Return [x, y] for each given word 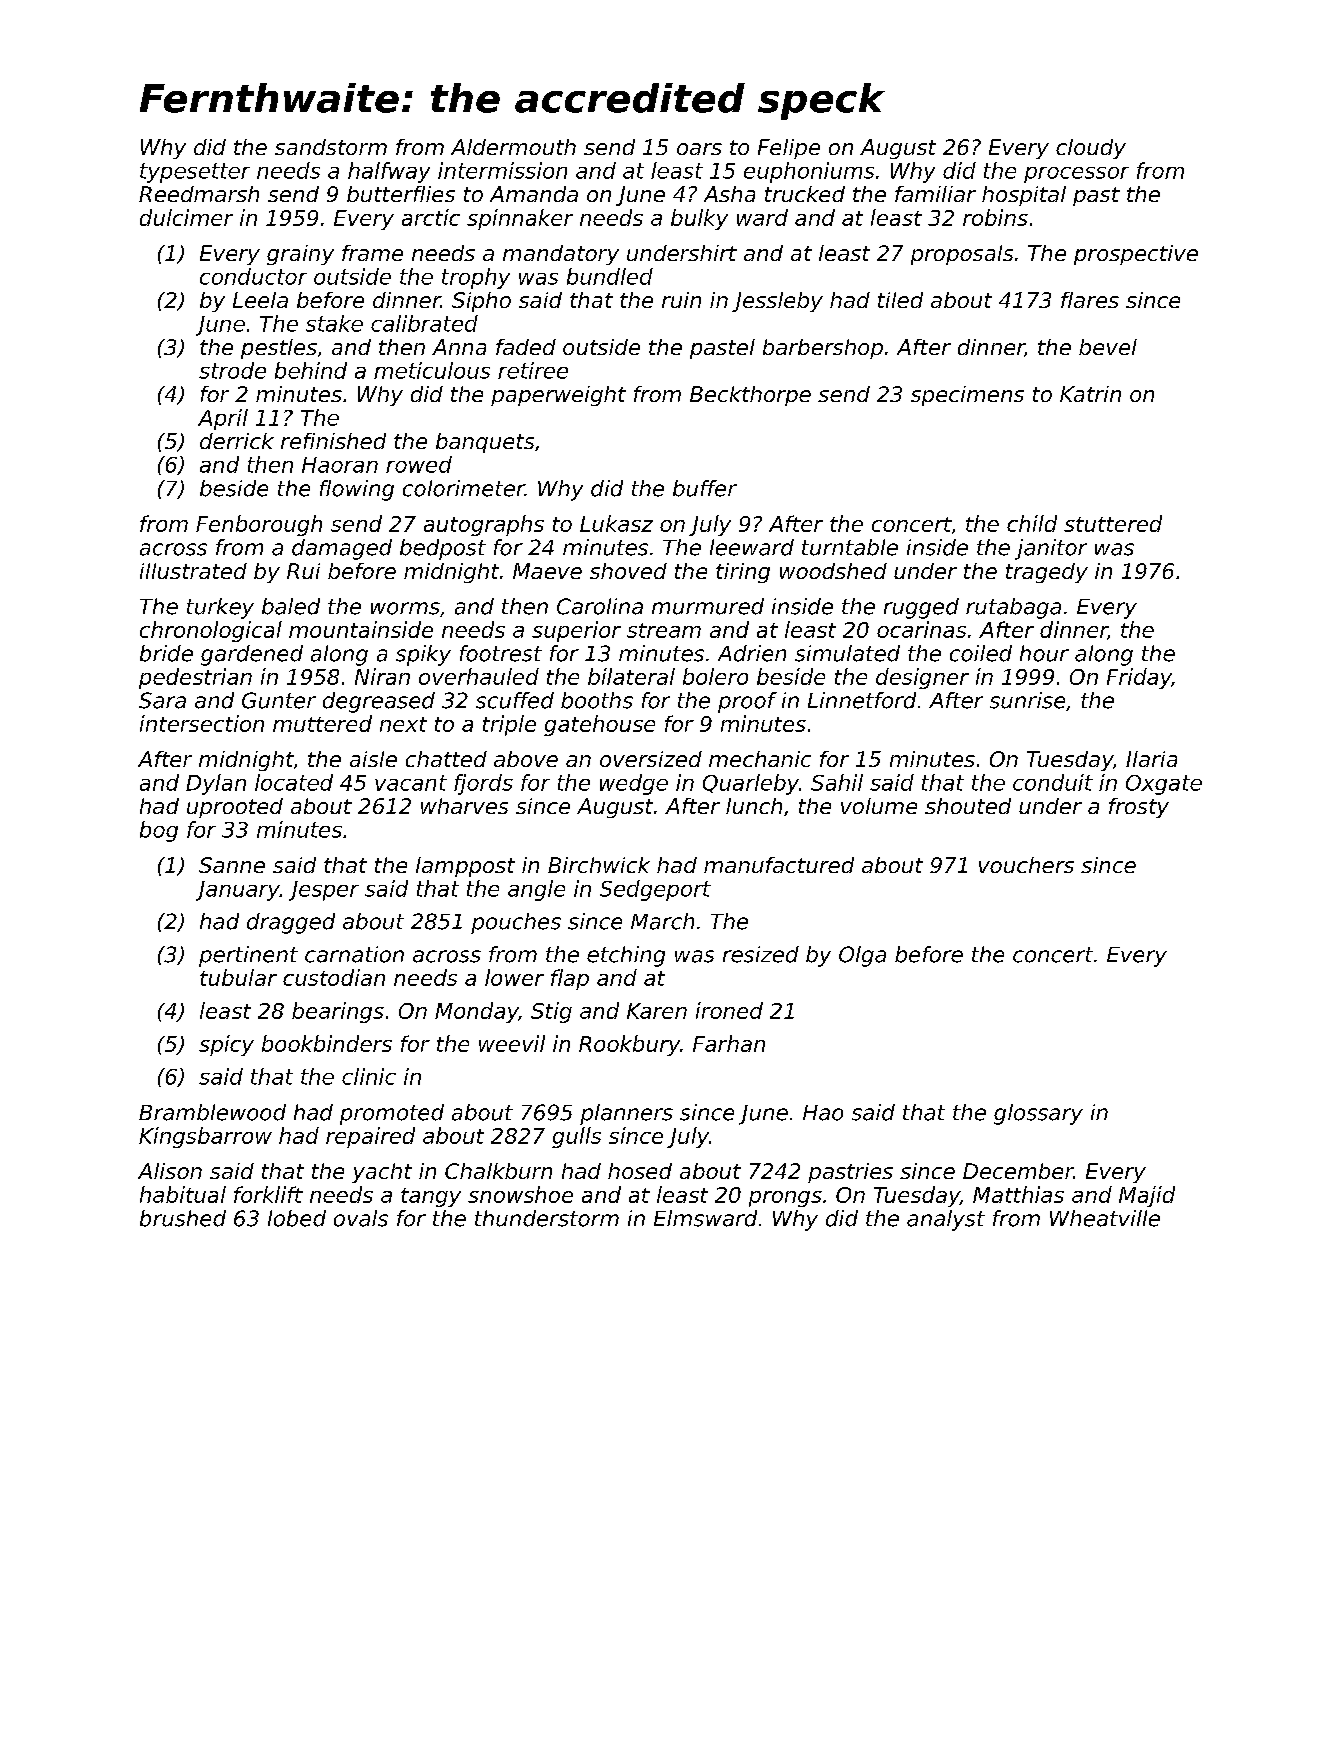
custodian [334, 977]
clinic [369, 1076]
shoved [628, 571]
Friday [1139, 678]
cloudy [1091, 149]
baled [291, 606]
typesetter [195, 173]
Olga [862, 956]
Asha [729, 194]
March [662, 921]
